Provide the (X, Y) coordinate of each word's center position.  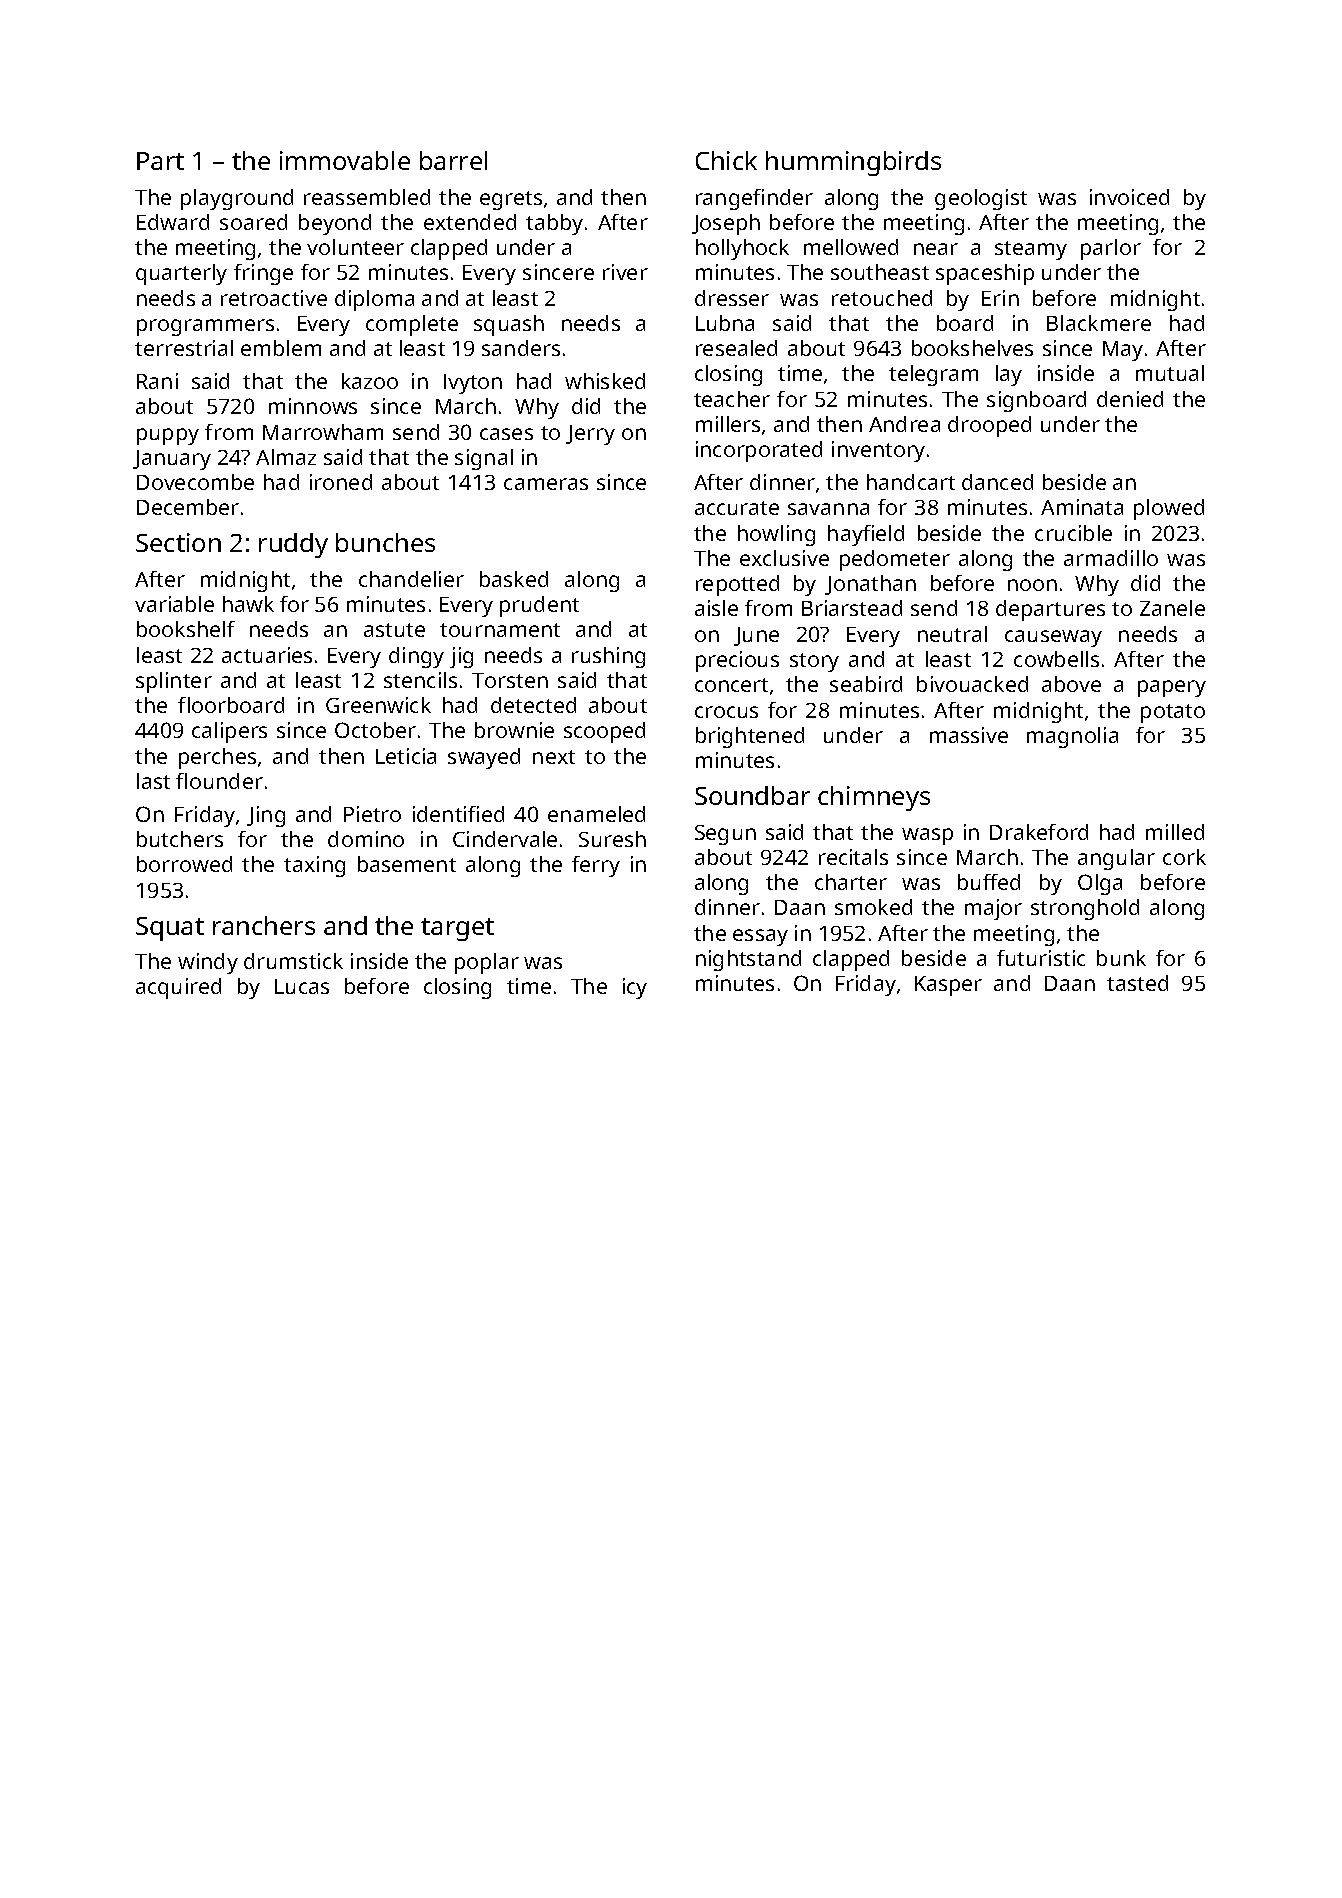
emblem (281, 348)
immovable (345, 160)
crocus (726, 712)
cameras (546, 484)
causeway (1053, 638)
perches (217, 758)
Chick (726, 160)
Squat (170, 929)
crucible (1073, 533)
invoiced (1129, 197)
